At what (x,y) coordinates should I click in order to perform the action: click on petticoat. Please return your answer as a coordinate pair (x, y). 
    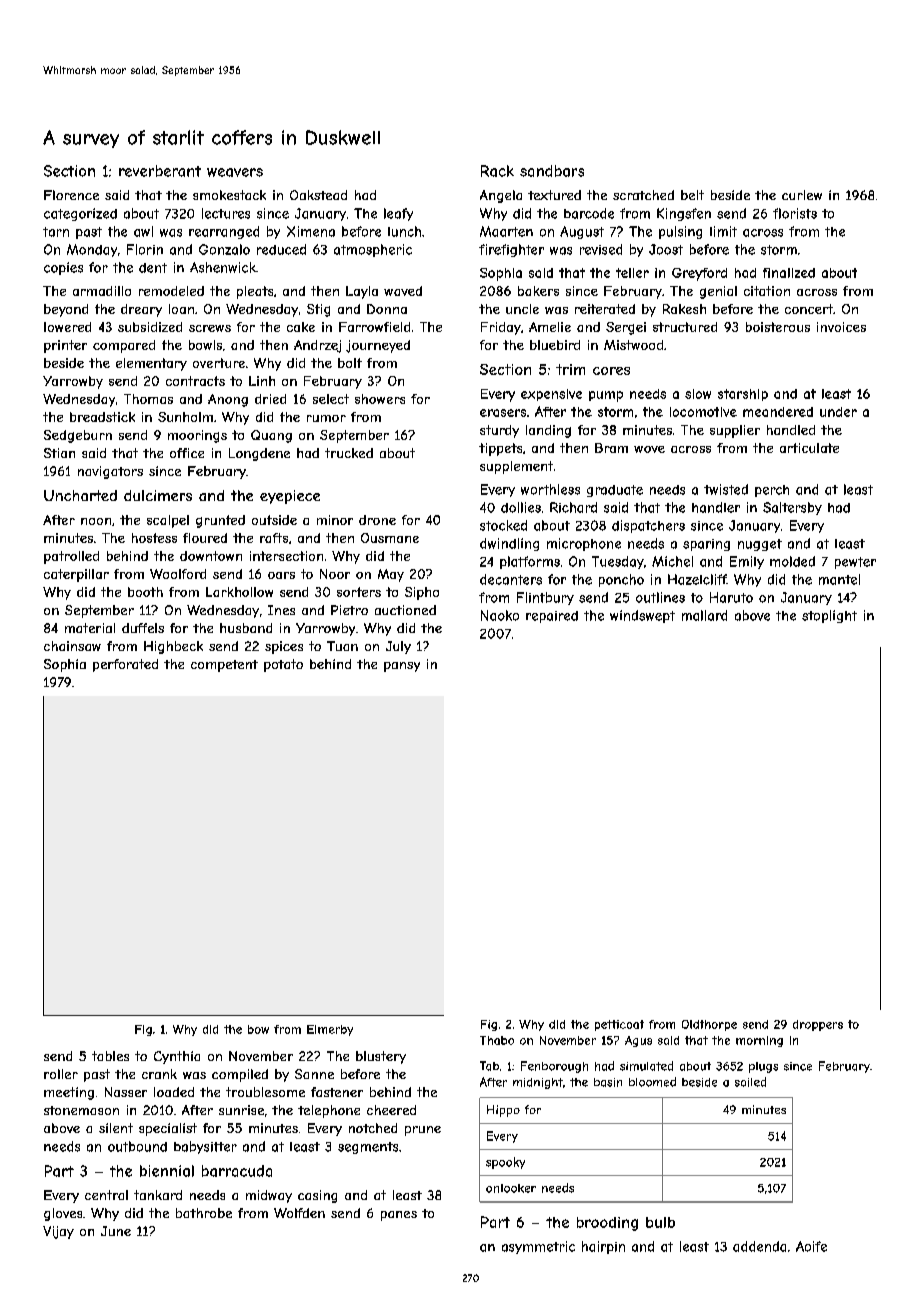
    Looking at the image, I should click on (619, 1025).
